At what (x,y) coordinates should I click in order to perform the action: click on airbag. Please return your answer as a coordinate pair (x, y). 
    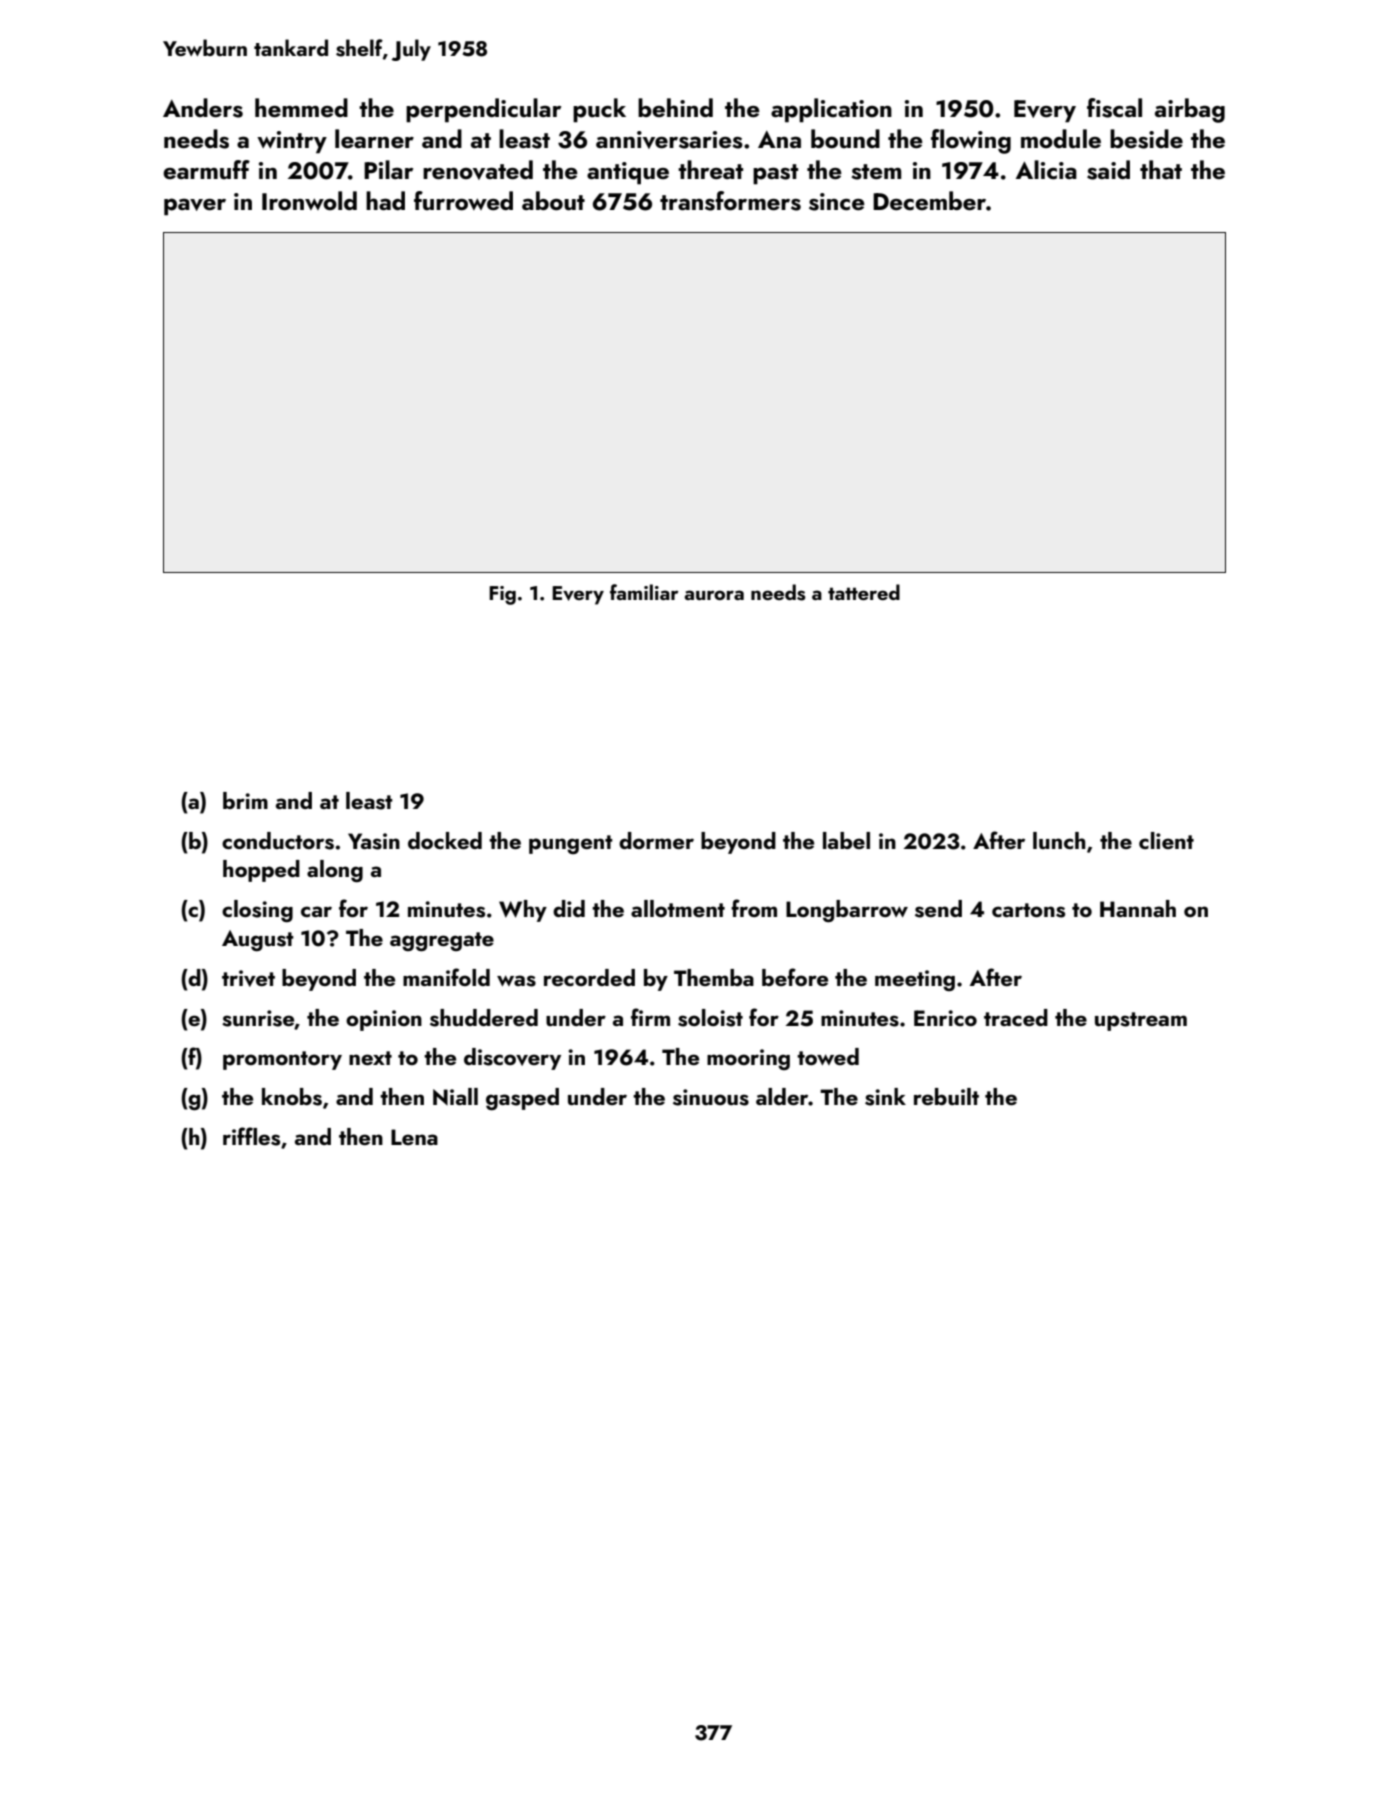
    Looking at the image, I should click on (1190, 110).
